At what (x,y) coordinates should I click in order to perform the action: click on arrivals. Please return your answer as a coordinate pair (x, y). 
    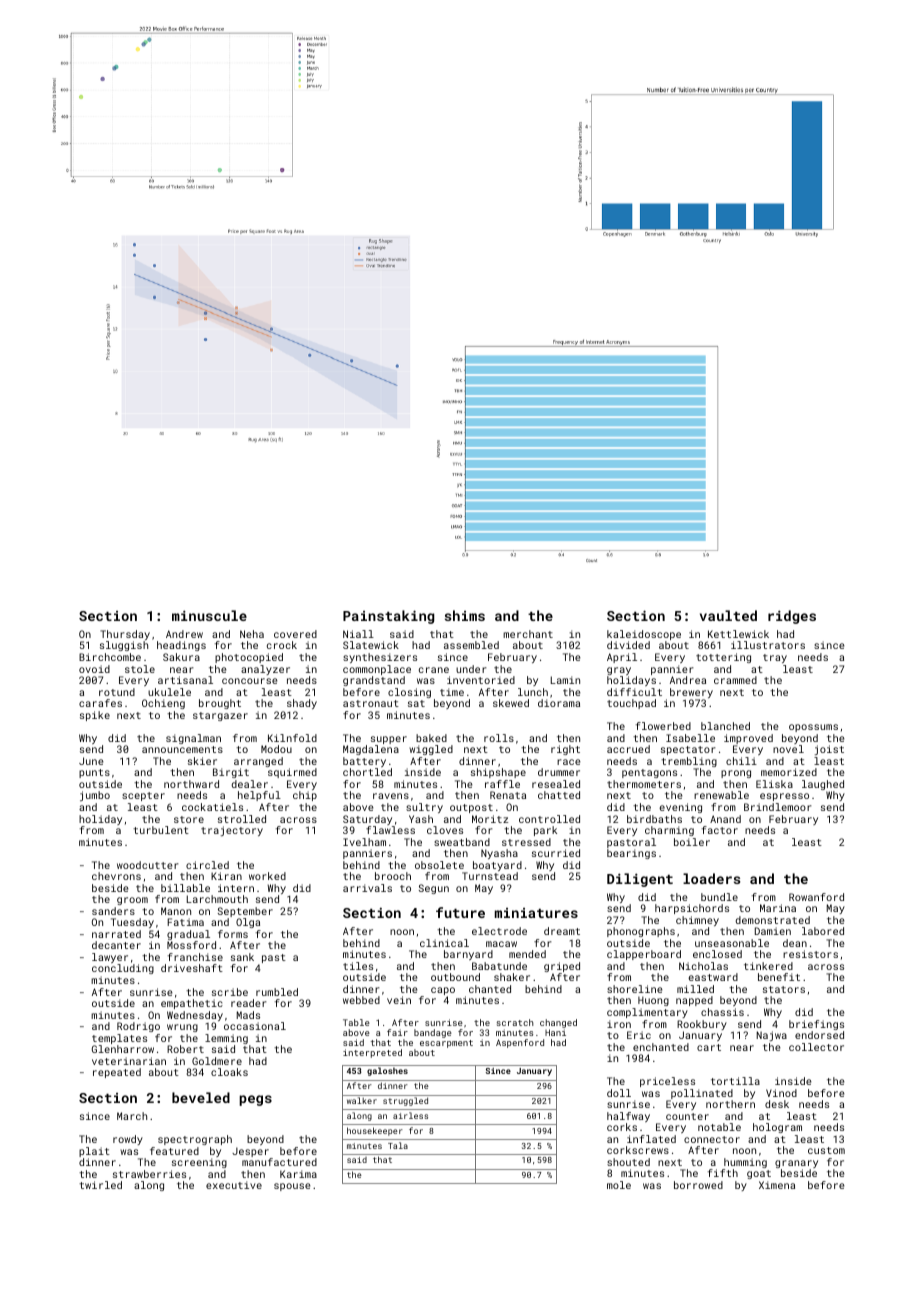
    Looking at the image, I should click on (367, 888).
